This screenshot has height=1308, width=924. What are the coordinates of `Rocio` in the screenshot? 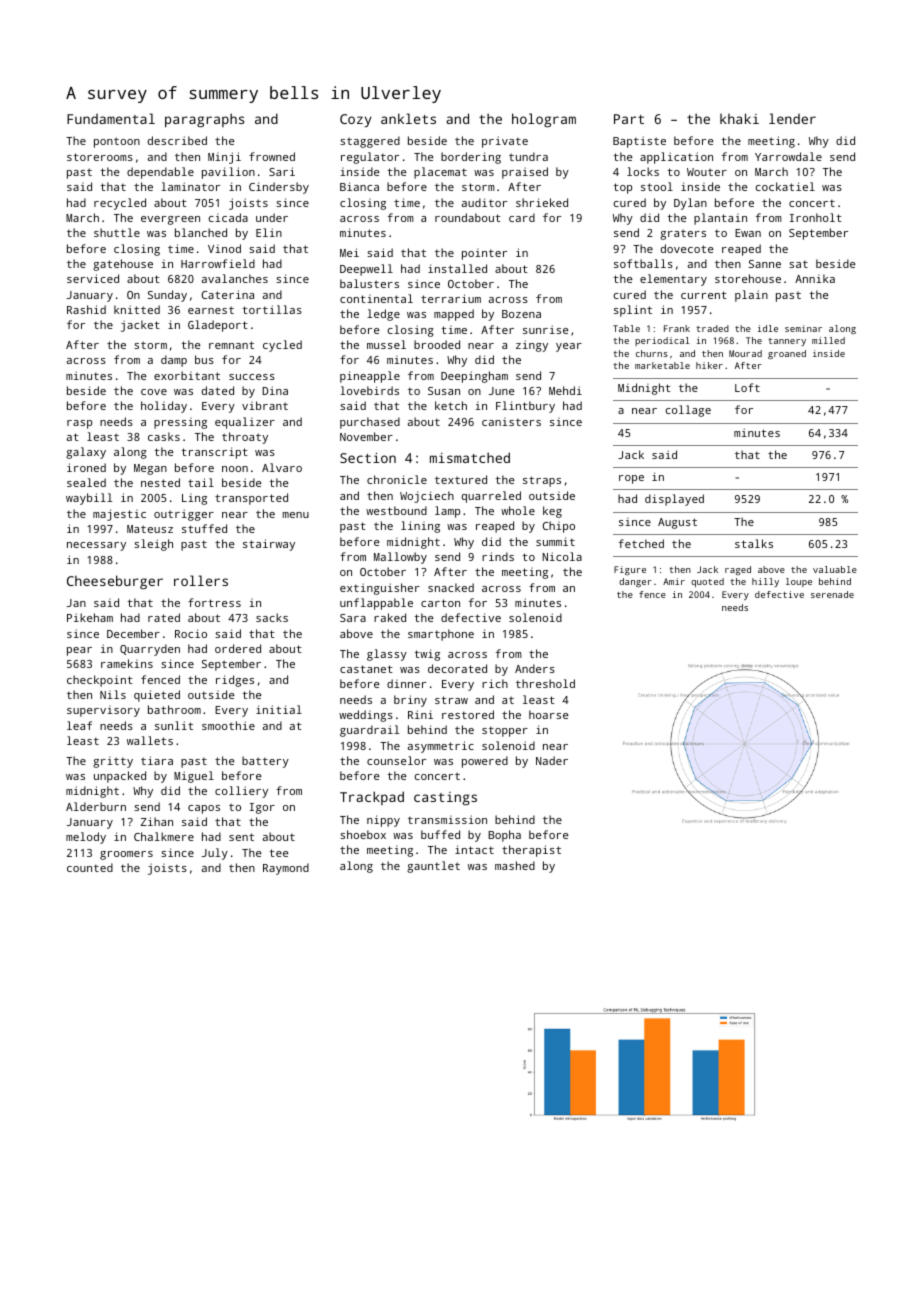 It's located at (191, 633).
